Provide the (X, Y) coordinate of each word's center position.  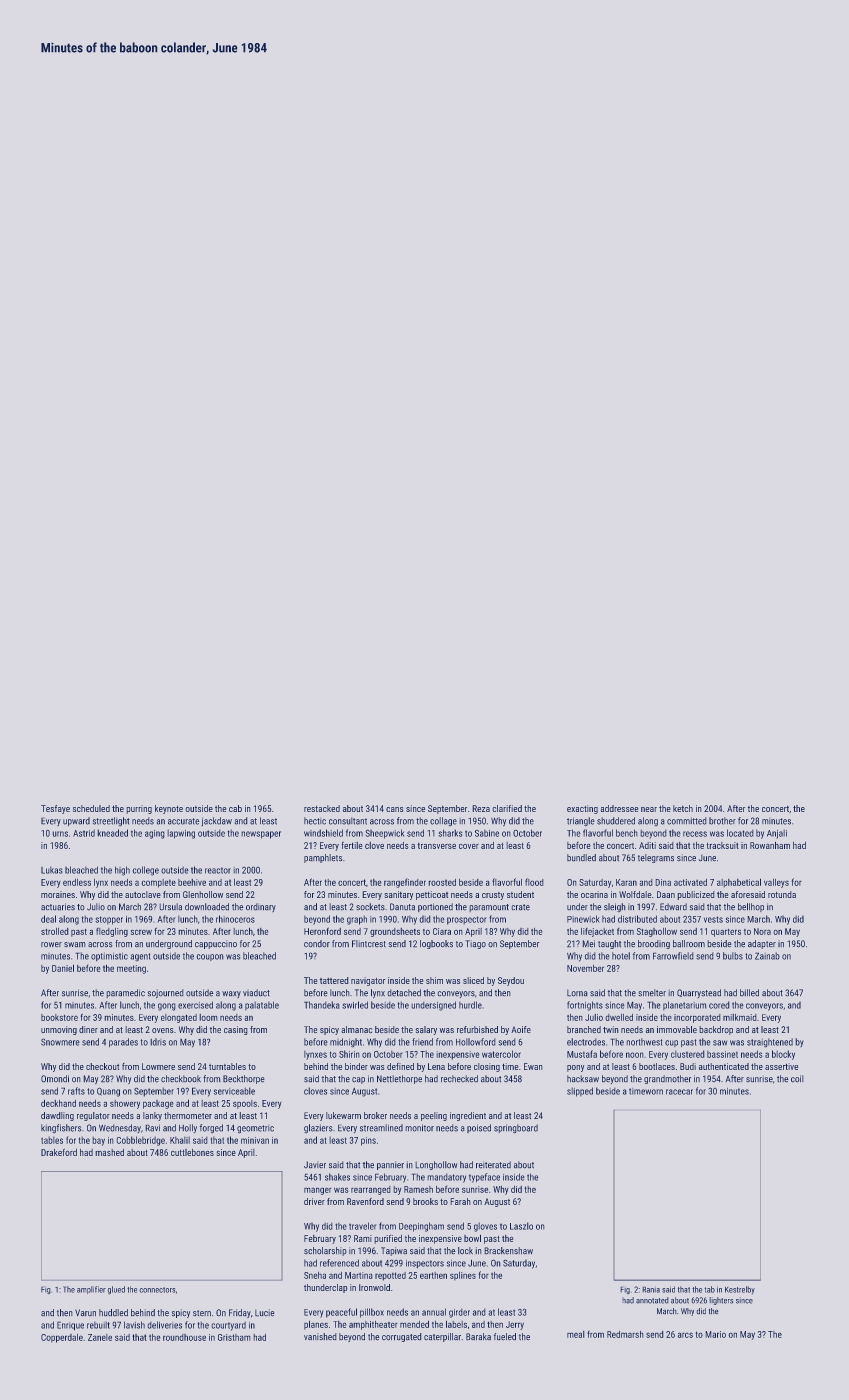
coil (797, 1078)
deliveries (165, 1325)
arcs (685, 1335)
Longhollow (436, 1165)
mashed (110, 1152)
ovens (163, 1030)
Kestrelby (740, 1290)
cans (394, 809)
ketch (683, 808)
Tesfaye (55, 809)
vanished (320, 1336)
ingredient (468, 1116)
